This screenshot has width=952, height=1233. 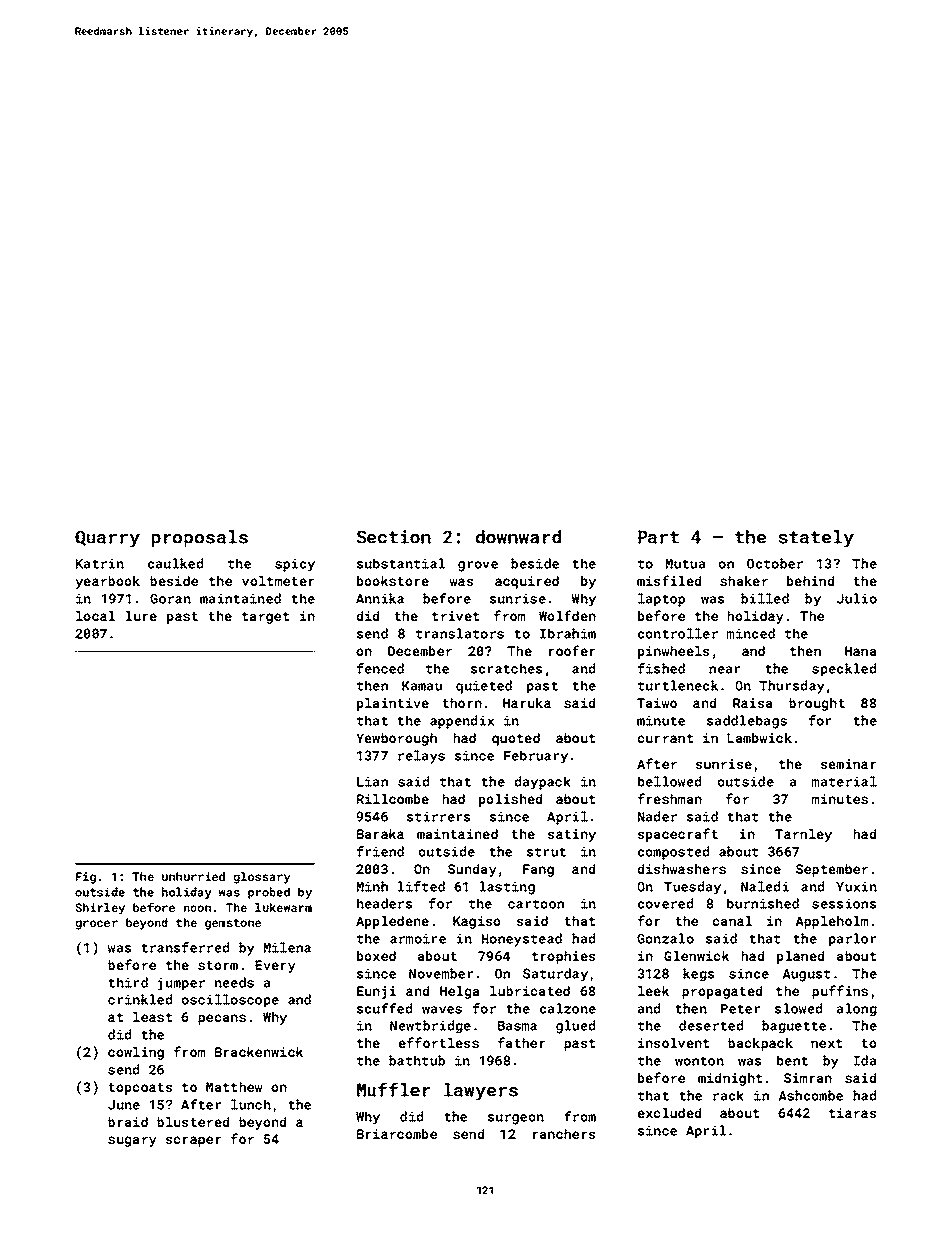 What do you see at coordinates (107, 539) in the screenshot?
I see `Quarry` at bounding box center [107, 539].
